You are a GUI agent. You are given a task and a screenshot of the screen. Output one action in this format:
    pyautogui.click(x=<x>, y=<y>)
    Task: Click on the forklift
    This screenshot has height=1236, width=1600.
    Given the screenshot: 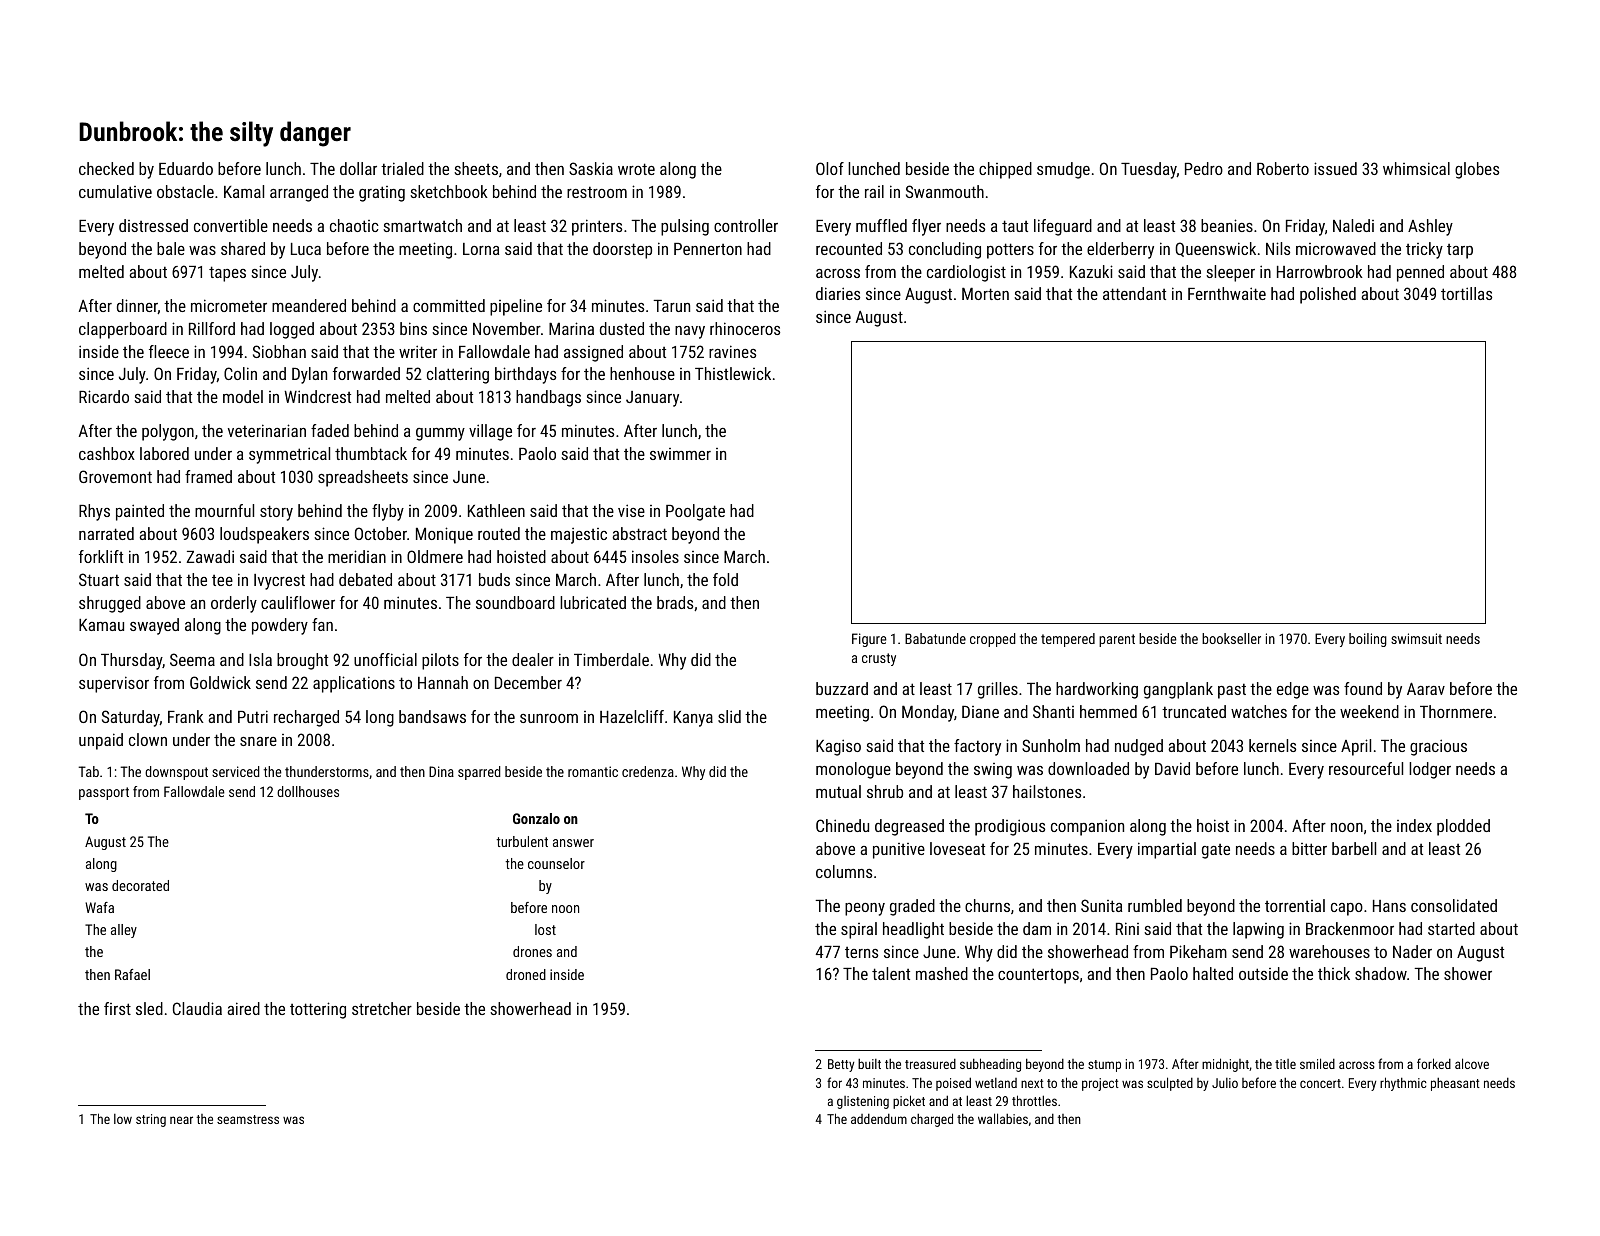 What is the action you would take?
    pyautogui.click(x=101, y=556)
